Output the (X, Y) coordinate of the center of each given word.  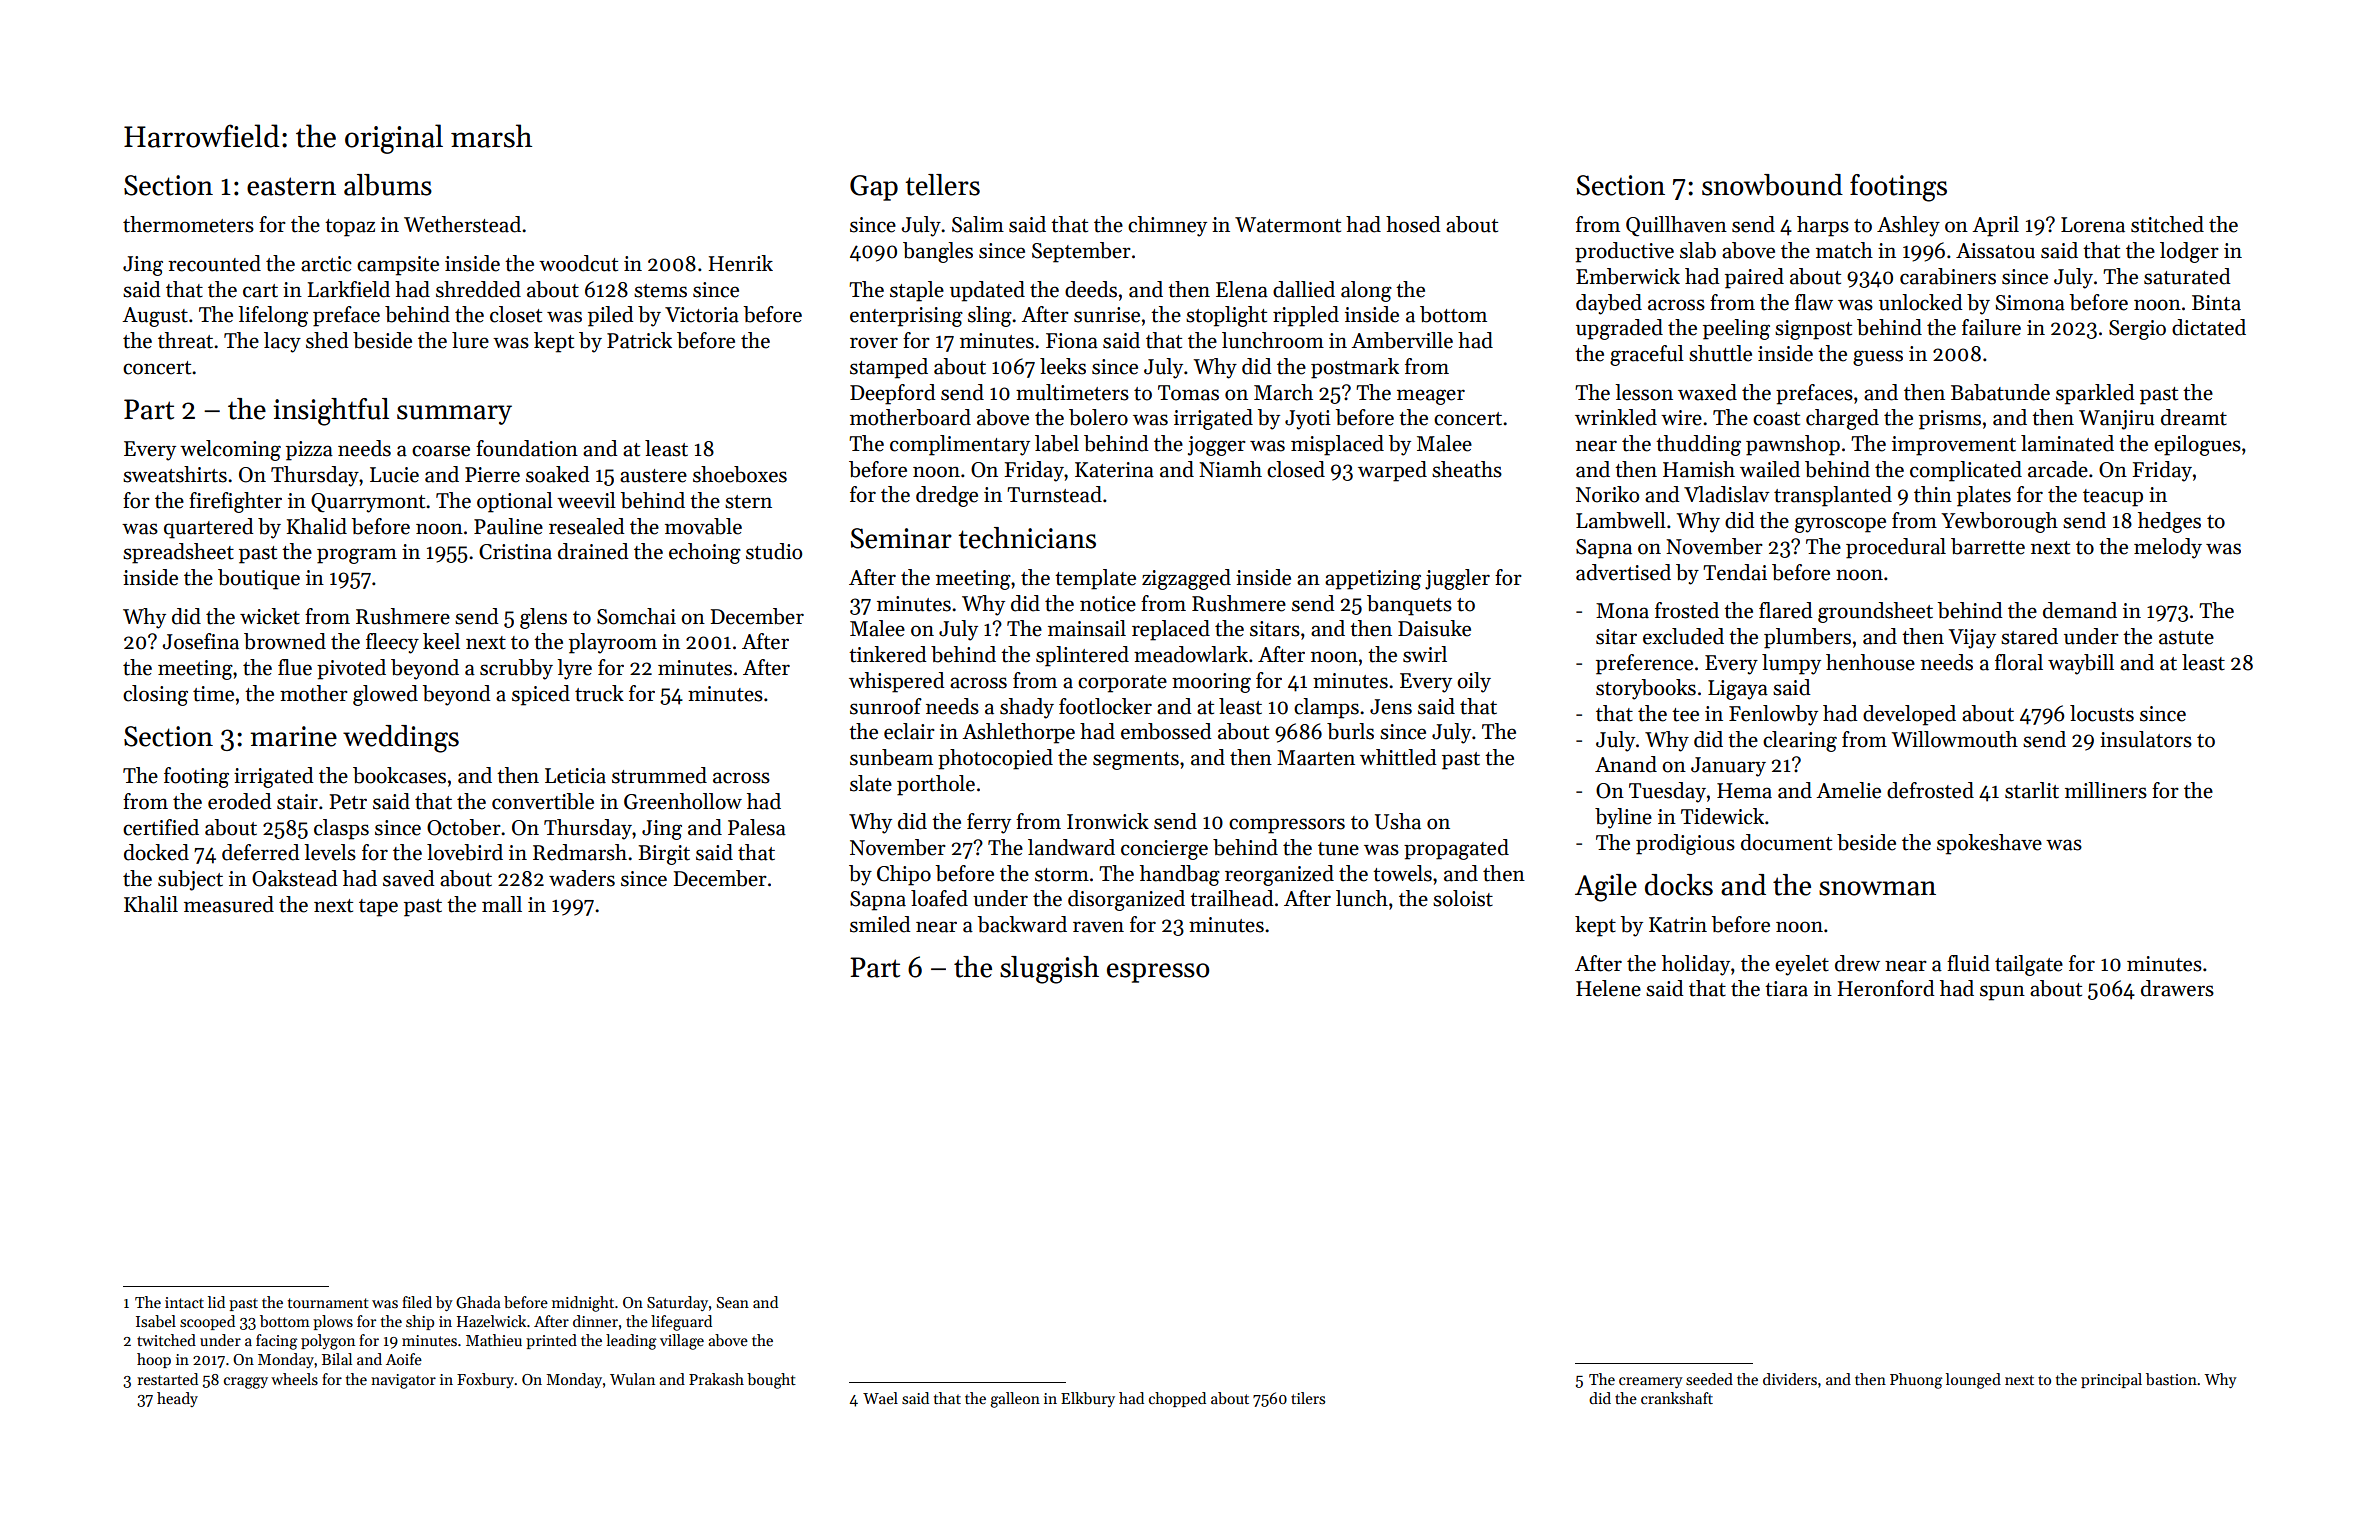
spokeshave (1989, 844)
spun (2002, 993)
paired (1754, 278)
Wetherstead (462, 224)
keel (441, 641)
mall (502, 904)
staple (917, 291)
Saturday (677, 1303)
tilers (1308, 1398)
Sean (733, 1302)
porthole (936, 785)
